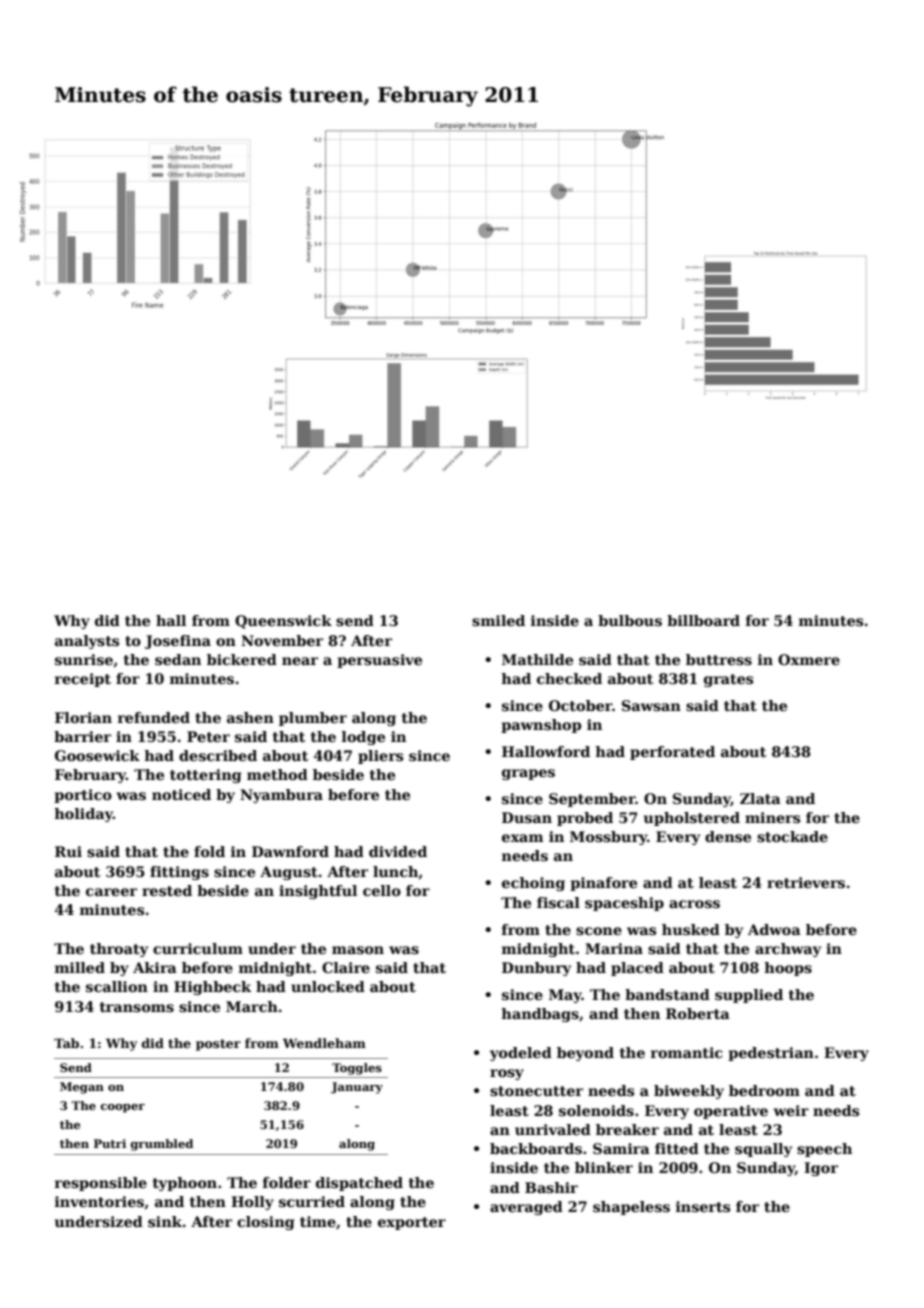  What do you see at coordinates (395, 871) in the screenshot?
I see `lunch` at bounding box center [395, 871].
